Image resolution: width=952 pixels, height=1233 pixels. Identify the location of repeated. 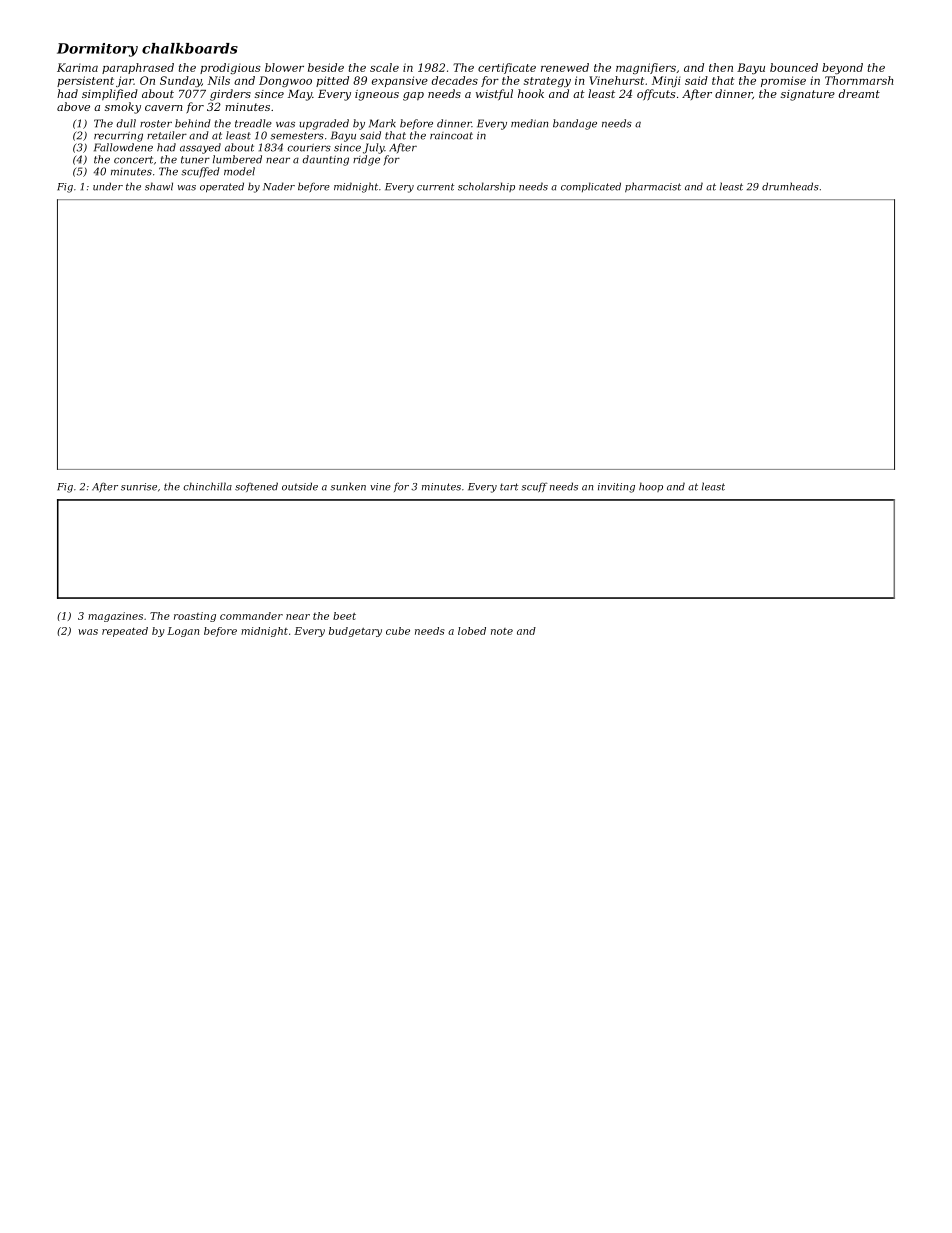
(125, 632).
